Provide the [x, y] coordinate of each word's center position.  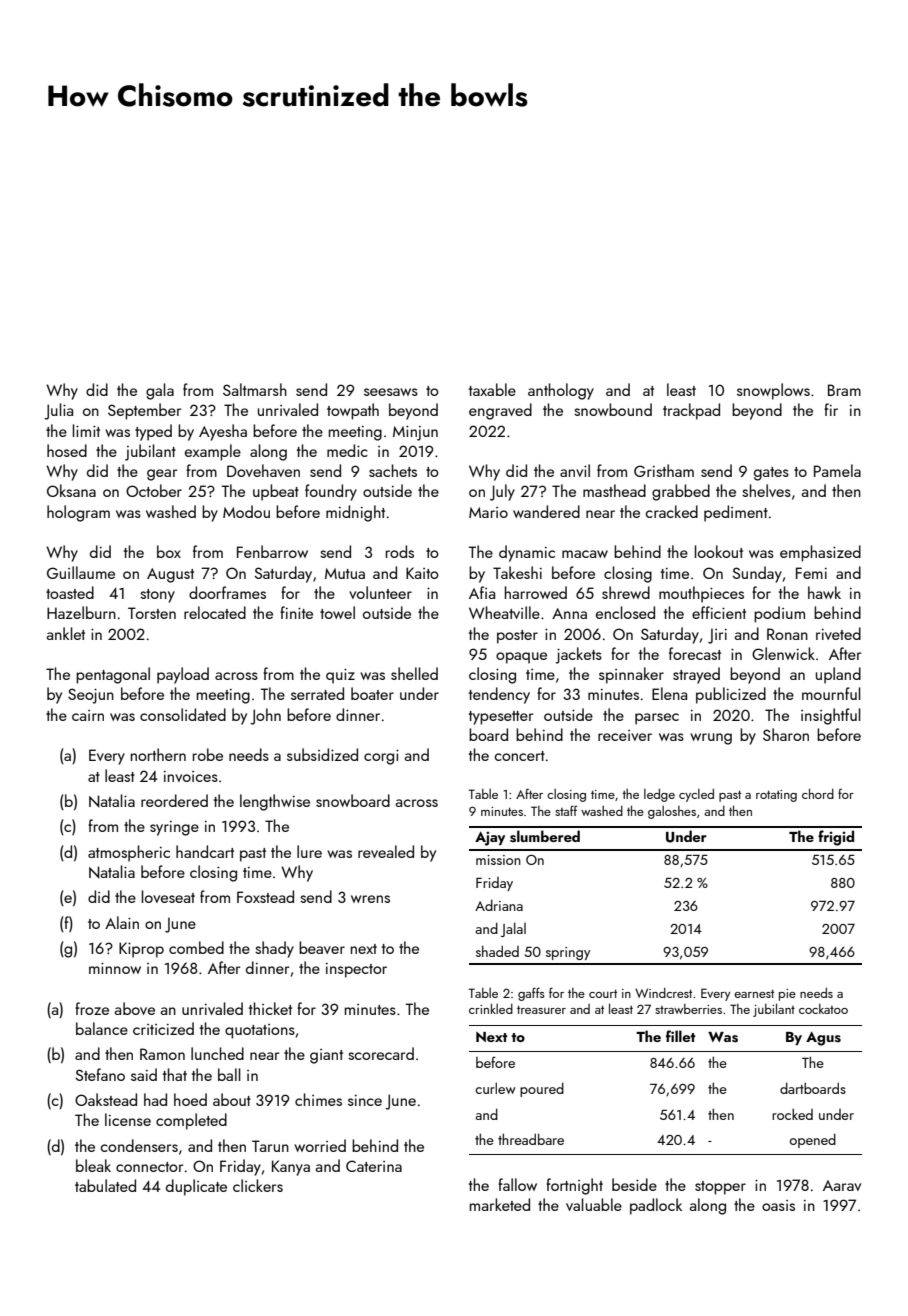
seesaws [391, 392]
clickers [258, 1185]
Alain [122, 922]
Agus [823, 1038]
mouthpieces [701, 594]
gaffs [531, 994]
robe [208, 754]
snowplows [773, 391]
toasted [70, 592]
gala [160, 391]
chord [818, 794]
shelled [414, 673]
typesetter [501, 718]
